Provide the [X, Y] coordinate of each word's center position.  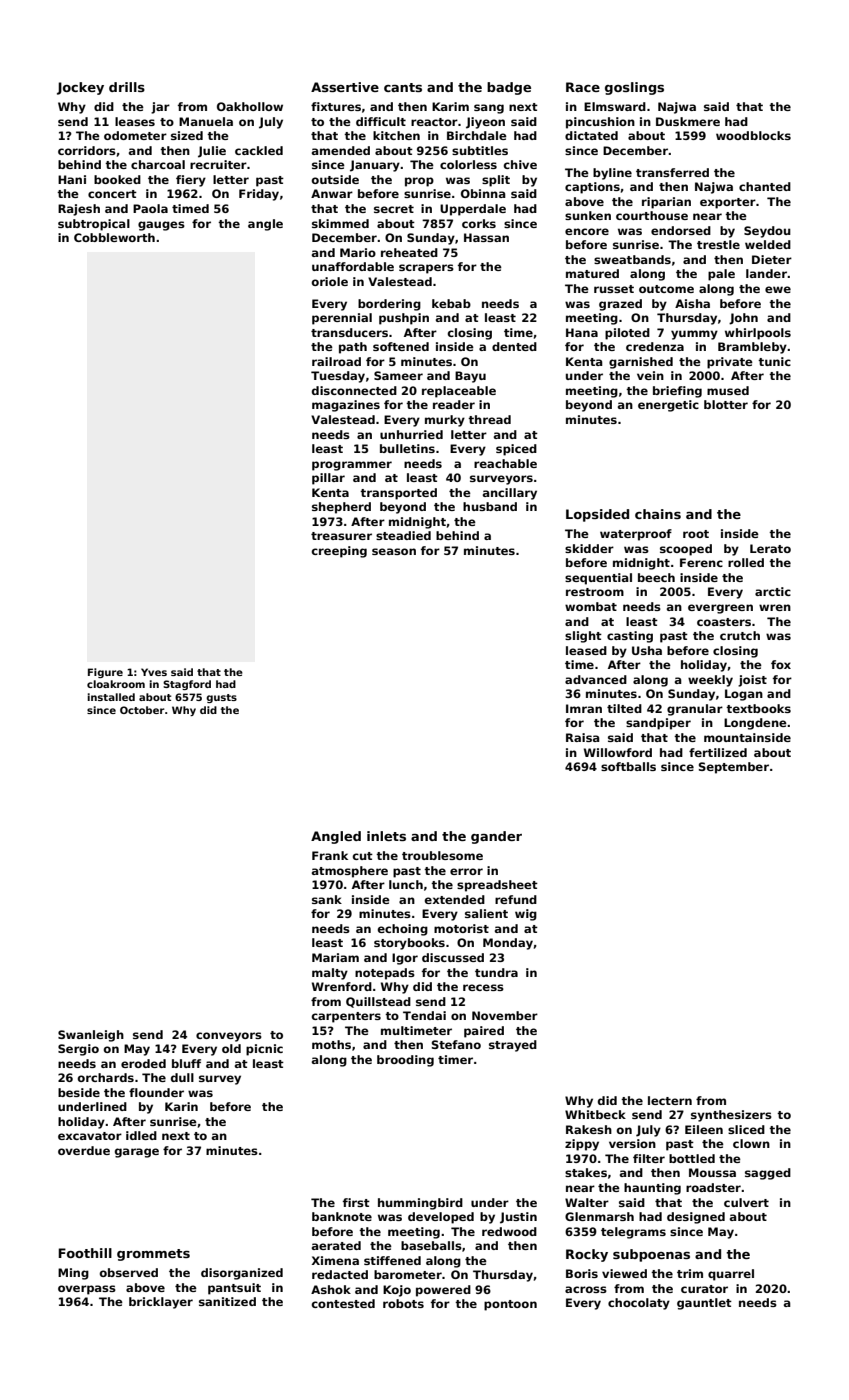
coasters [724, 622]
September [734, 768]
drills [127, 87]
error [466, 871]
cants [403, 87]
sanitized [227, 1301]
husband [490, 506]
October [142, 710]
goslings [634, 88]
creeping [339, 552]
